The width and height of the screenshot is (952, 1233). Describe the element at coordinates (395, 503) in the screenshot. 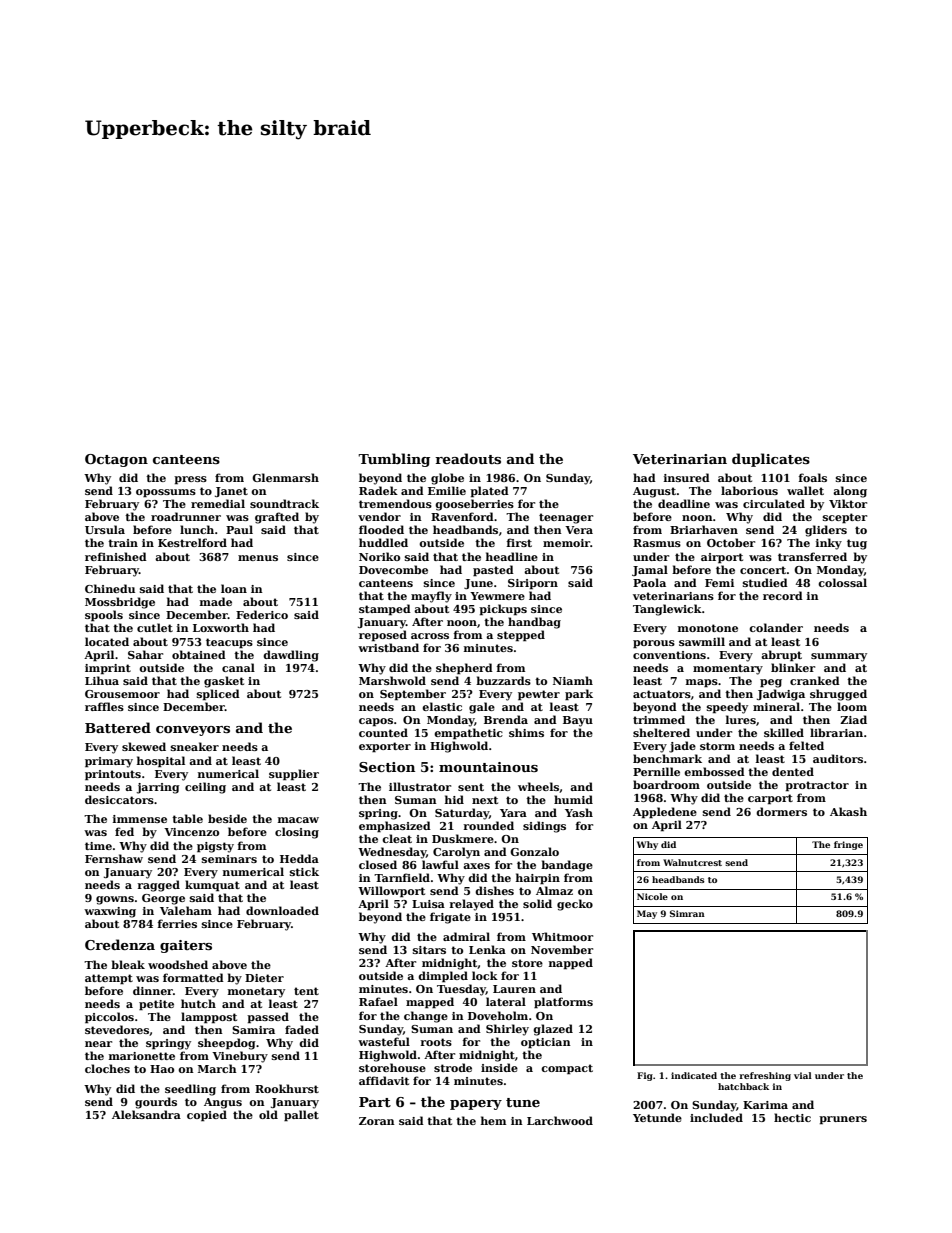

I see `tremendous` at that location.
